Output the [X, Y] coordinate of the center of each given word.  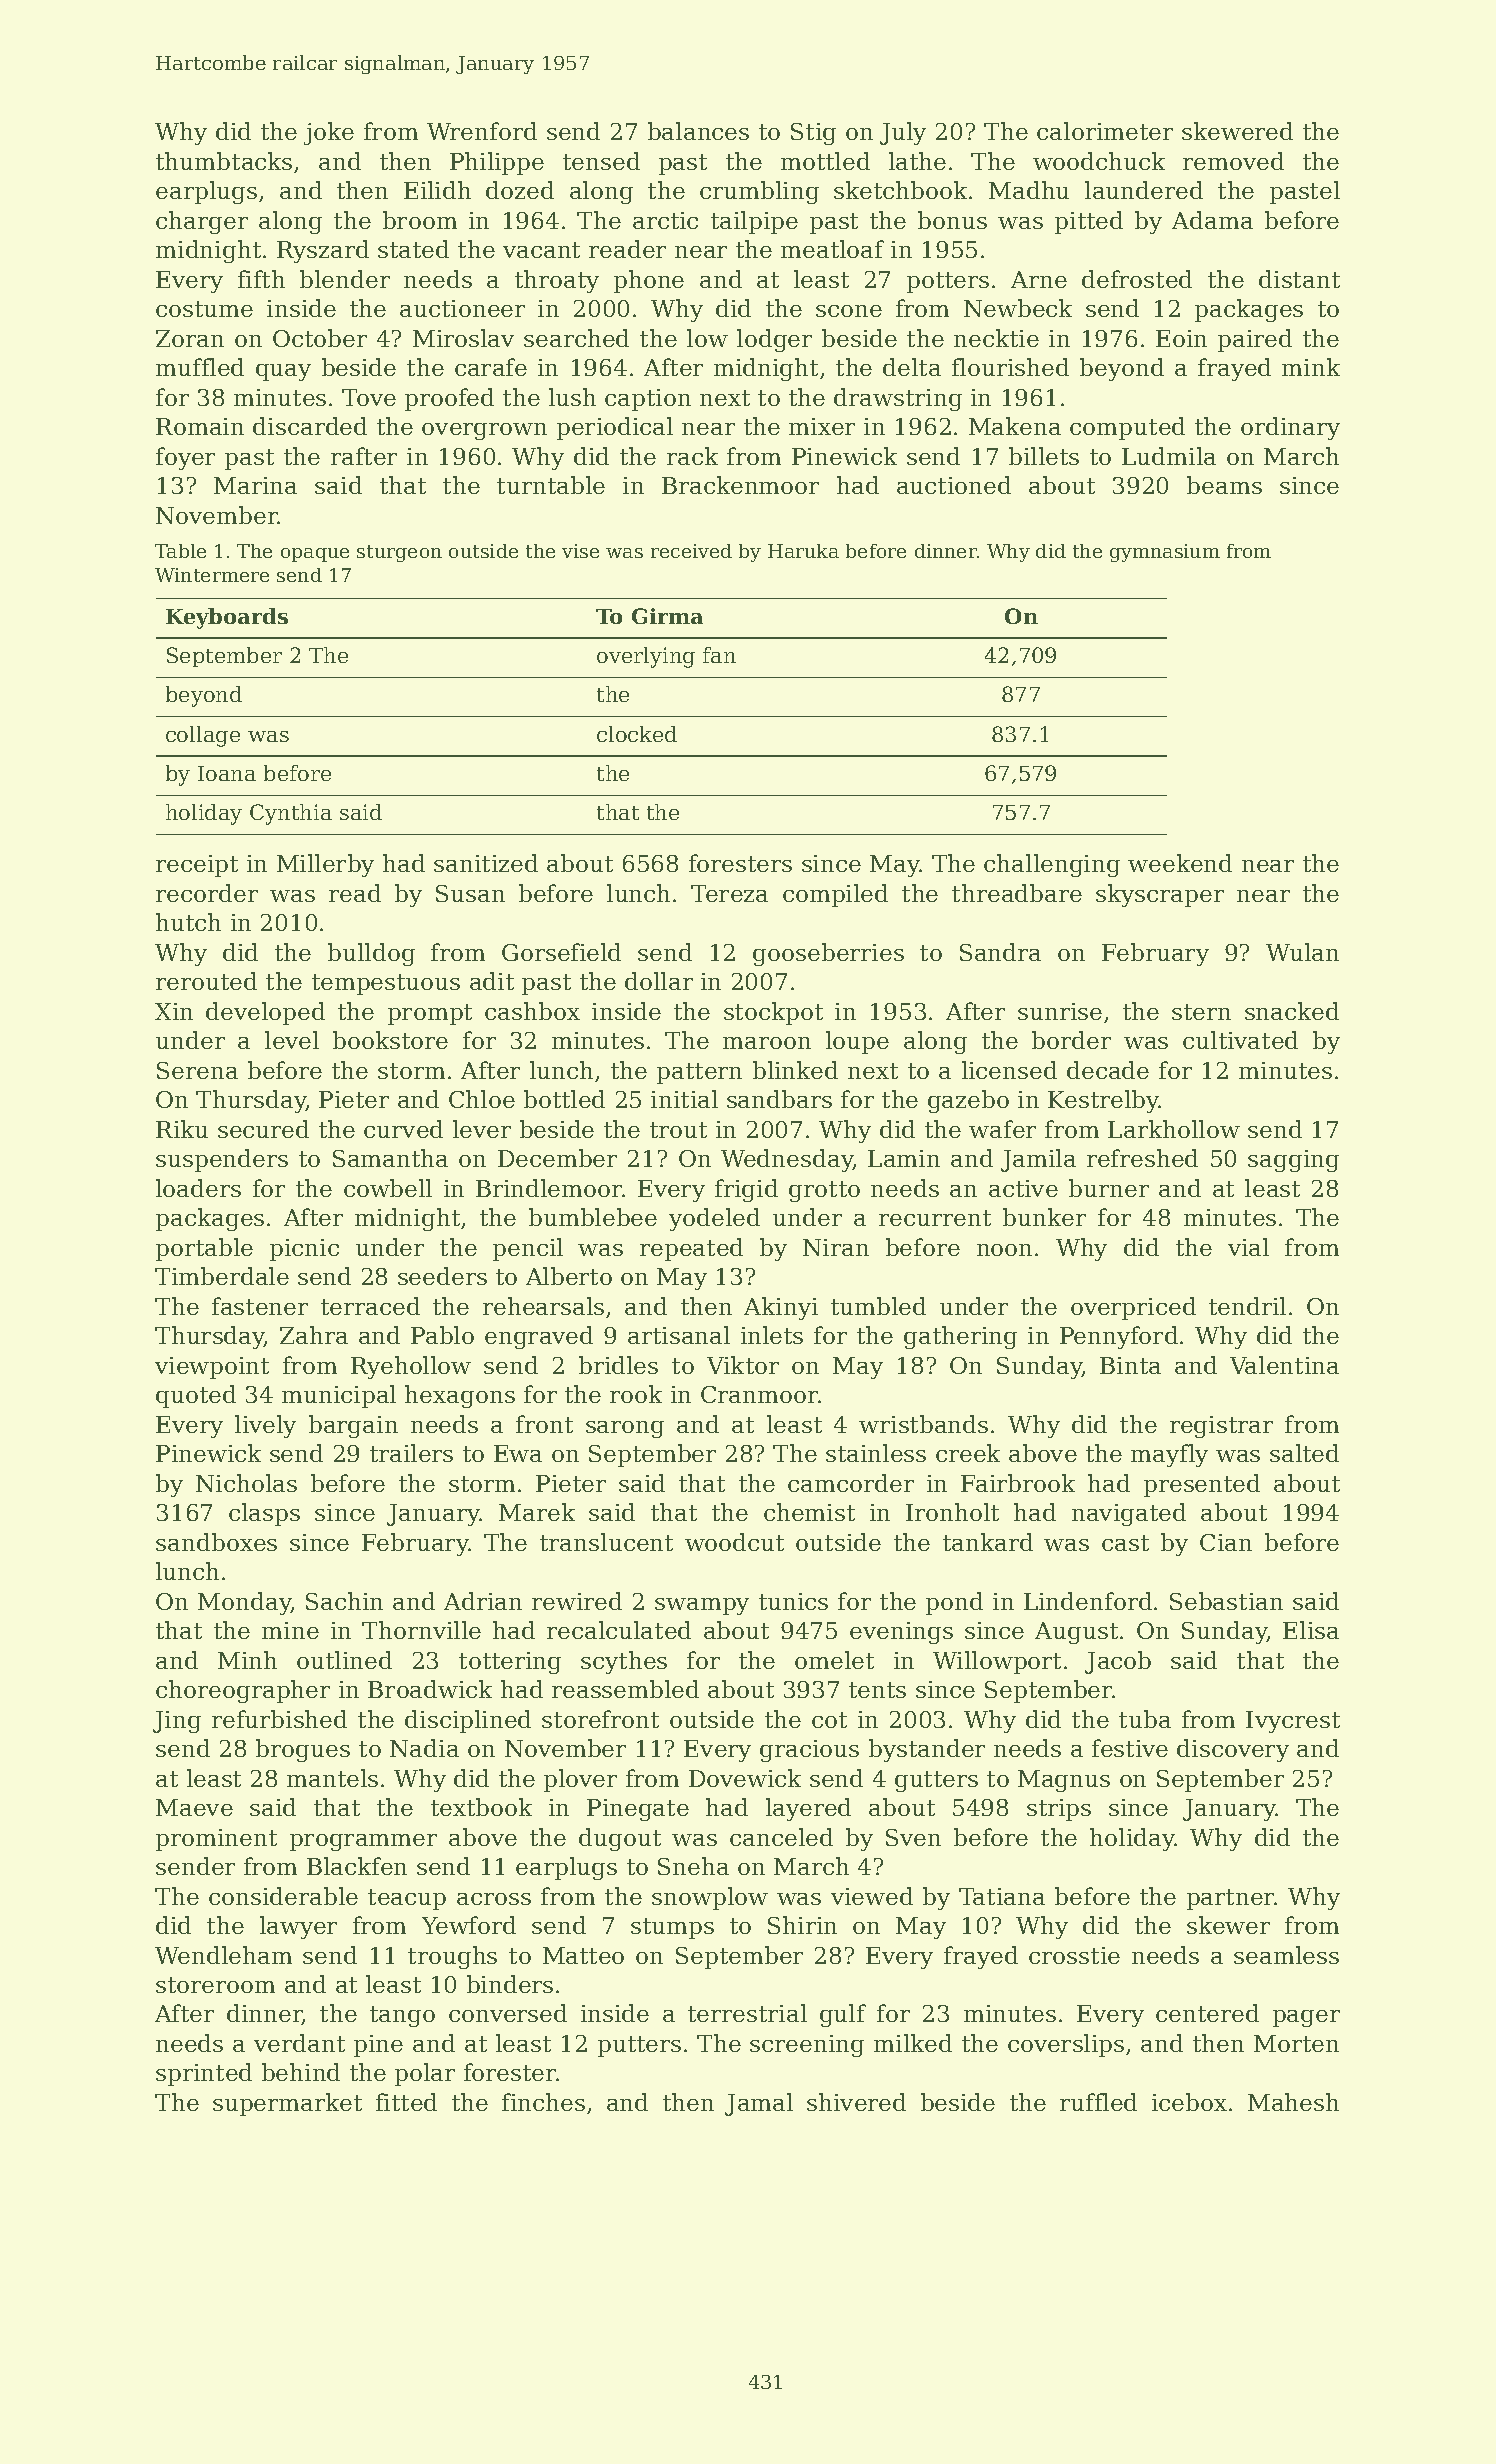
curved [403, 1129]
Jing [177, 1722]
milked [913, 2043]
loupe [857, 1042]
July [903, 133]
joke [329, 133]
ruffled [1098, 2102]
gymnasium [1165, 553]
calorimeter [1105, 131]
